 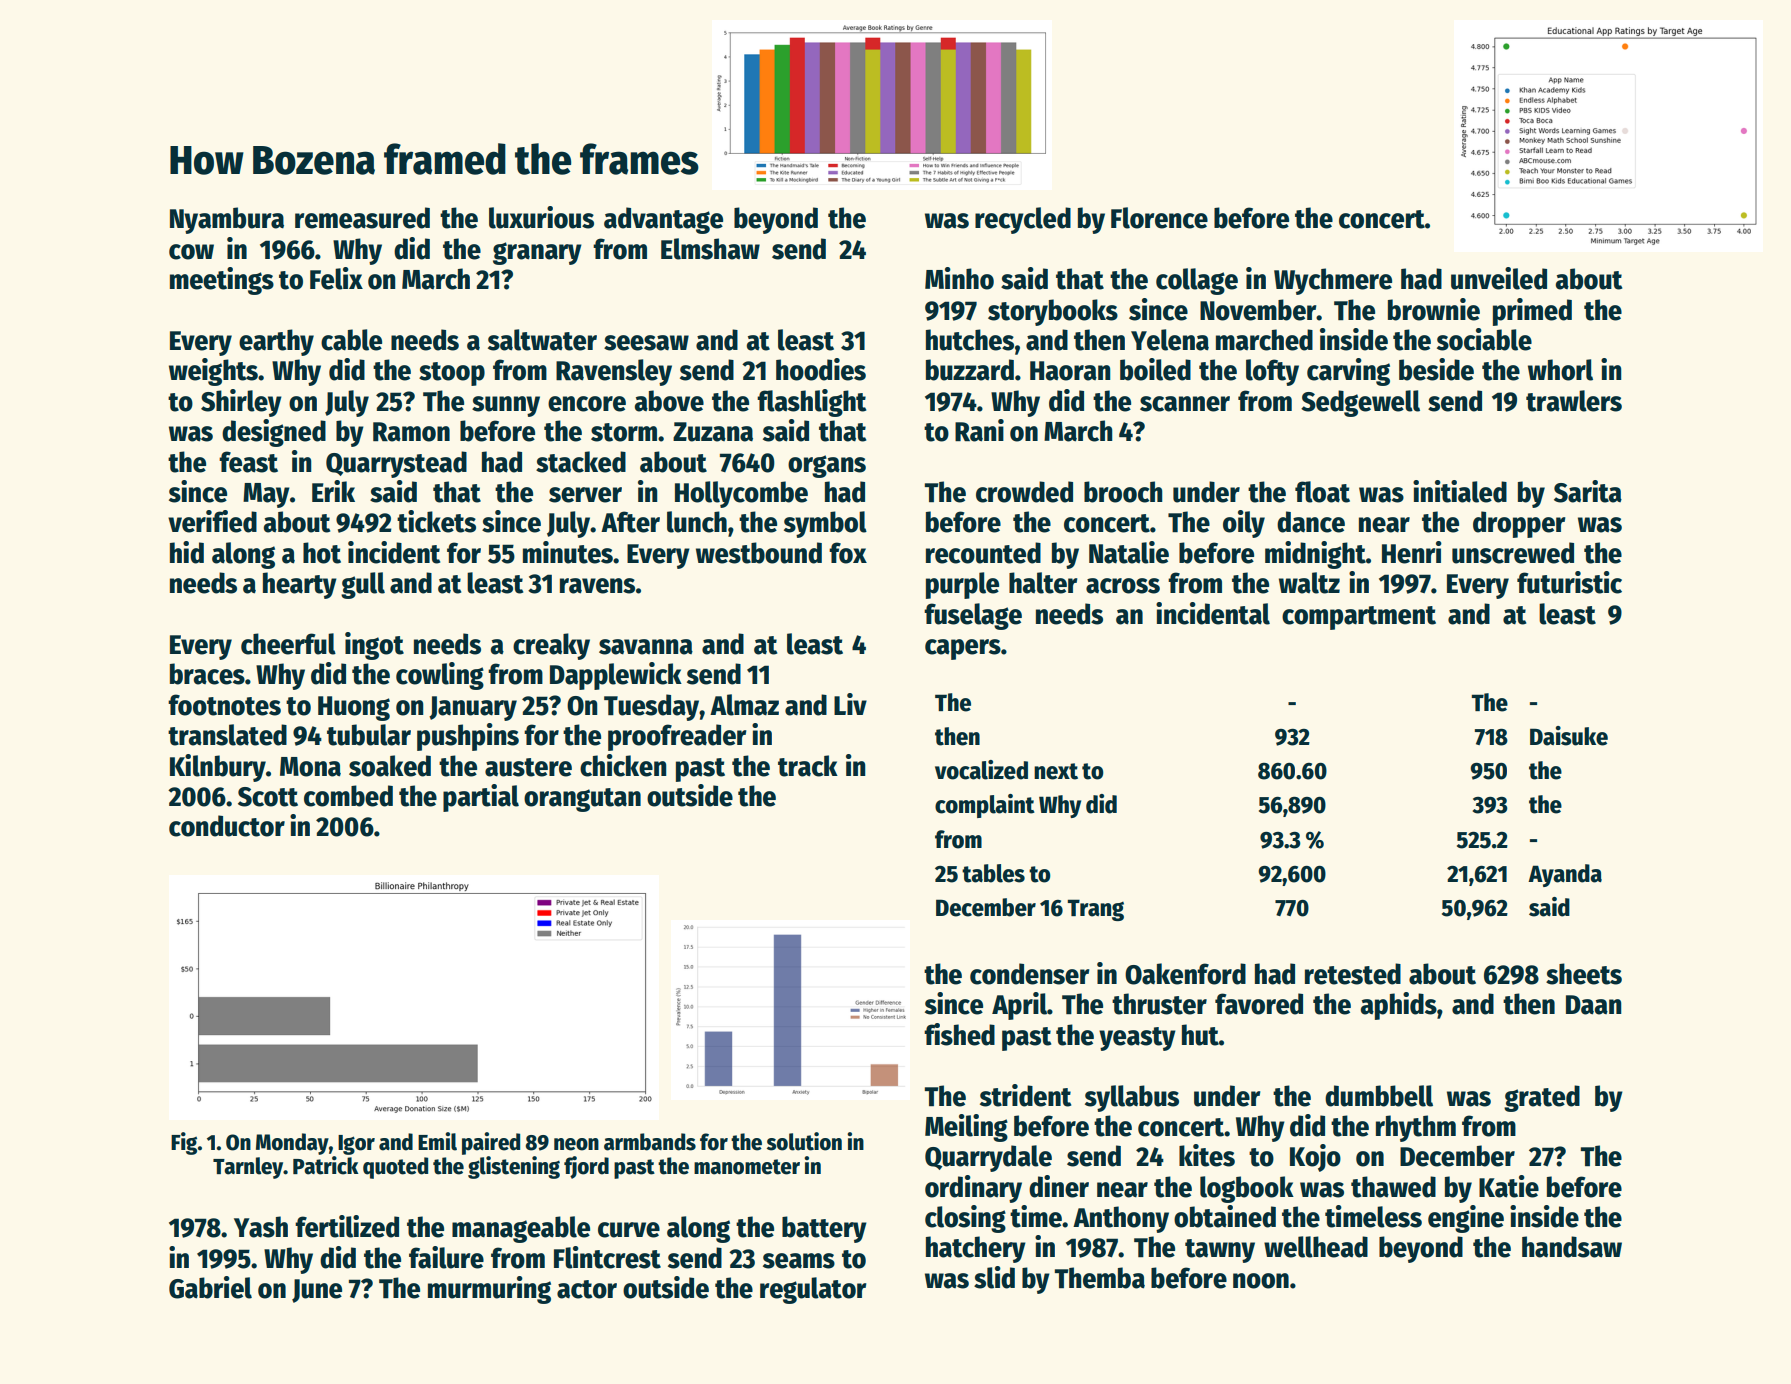 What do you see at coordinates (808, 766) in the document?
I see `track` at bounding box center [808, 766].
